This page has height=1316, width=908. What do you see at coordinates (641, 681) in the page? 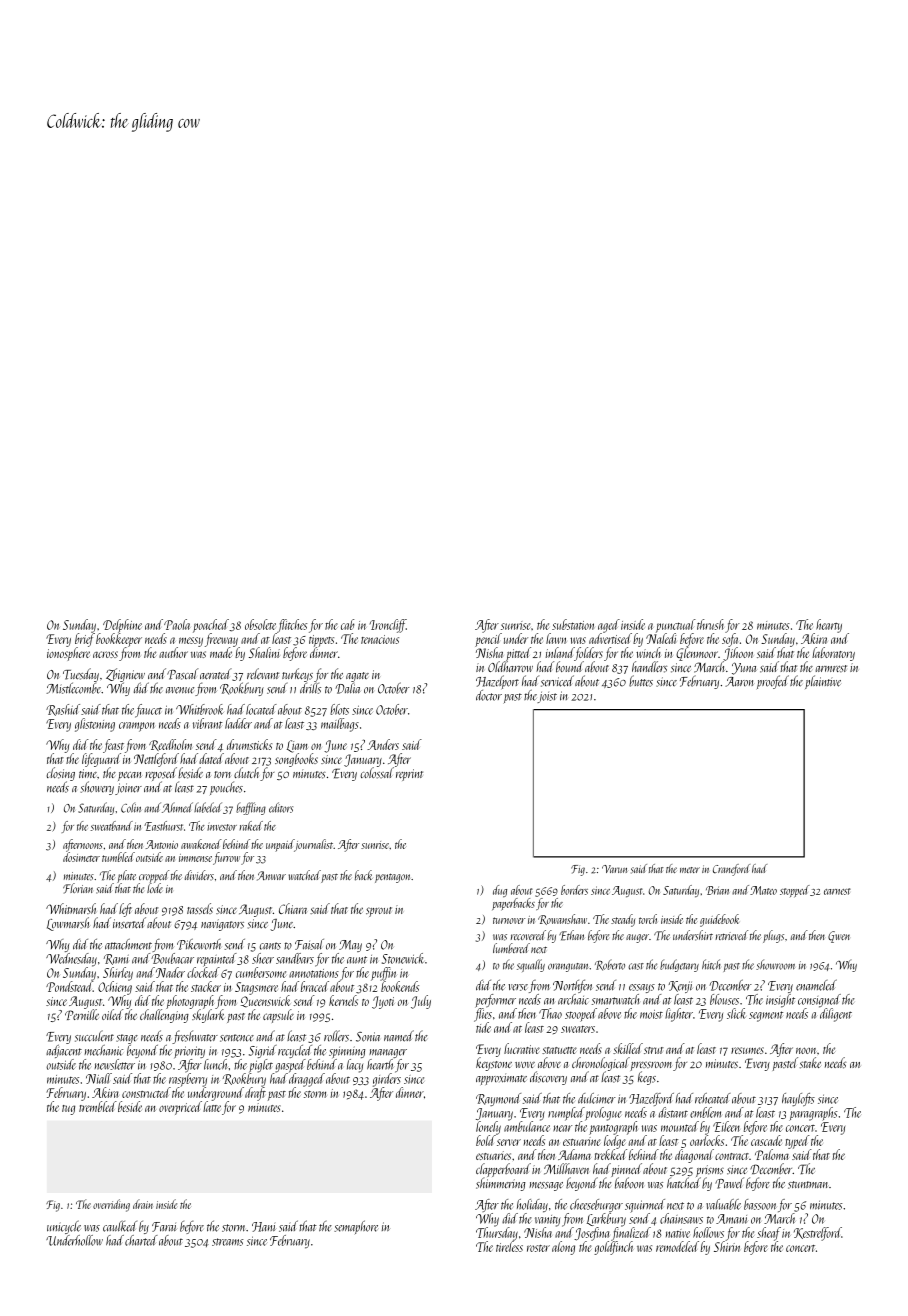
I see `buttes` at bounding box center [641, 681].
